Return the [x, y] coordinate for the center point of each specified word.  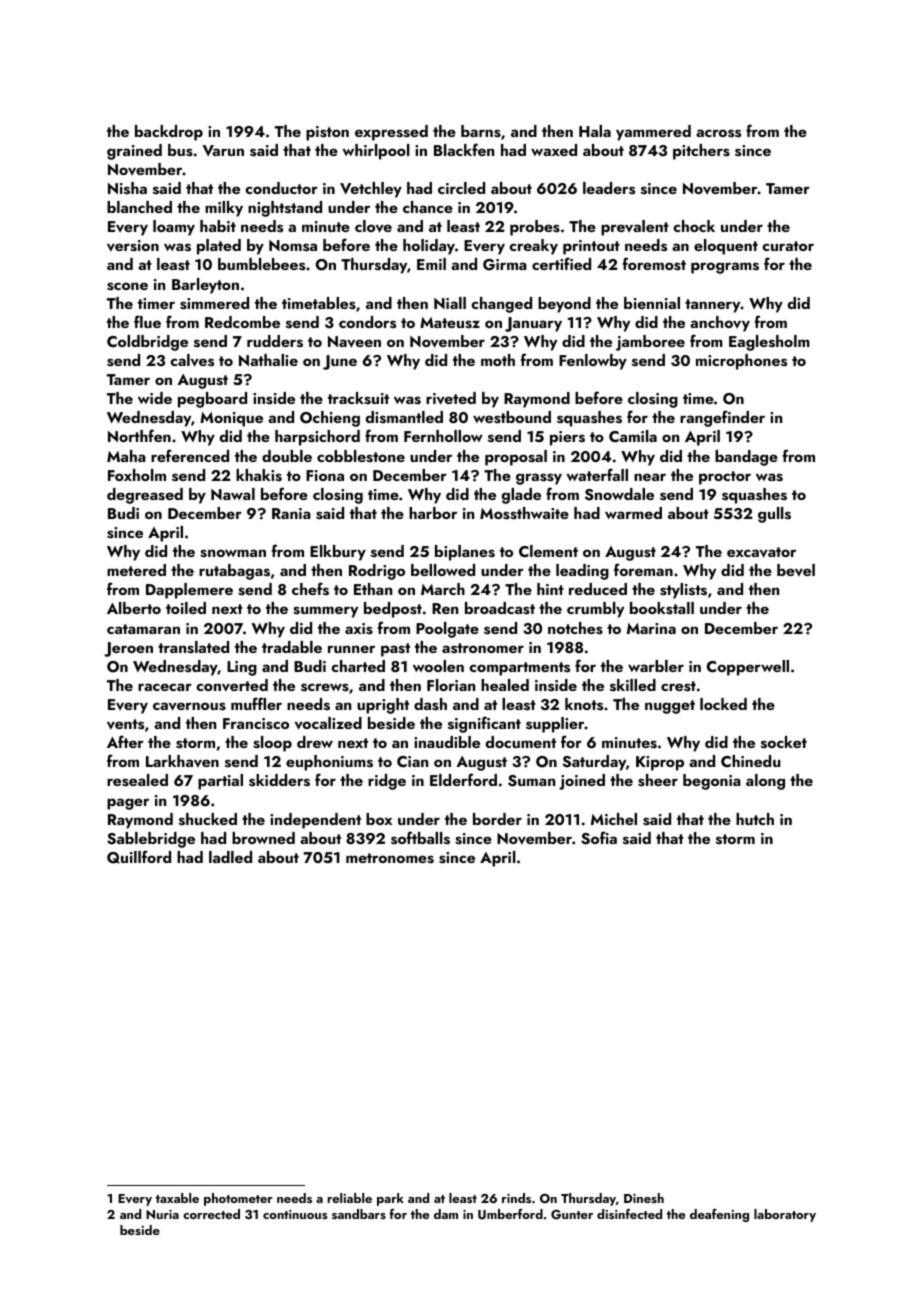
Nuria [162, 1214]
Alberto [134, 608]
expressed [391, 133]
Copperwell [748, 668]
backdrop [169, 133]
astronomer [483, 648]
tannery [713, 306]
